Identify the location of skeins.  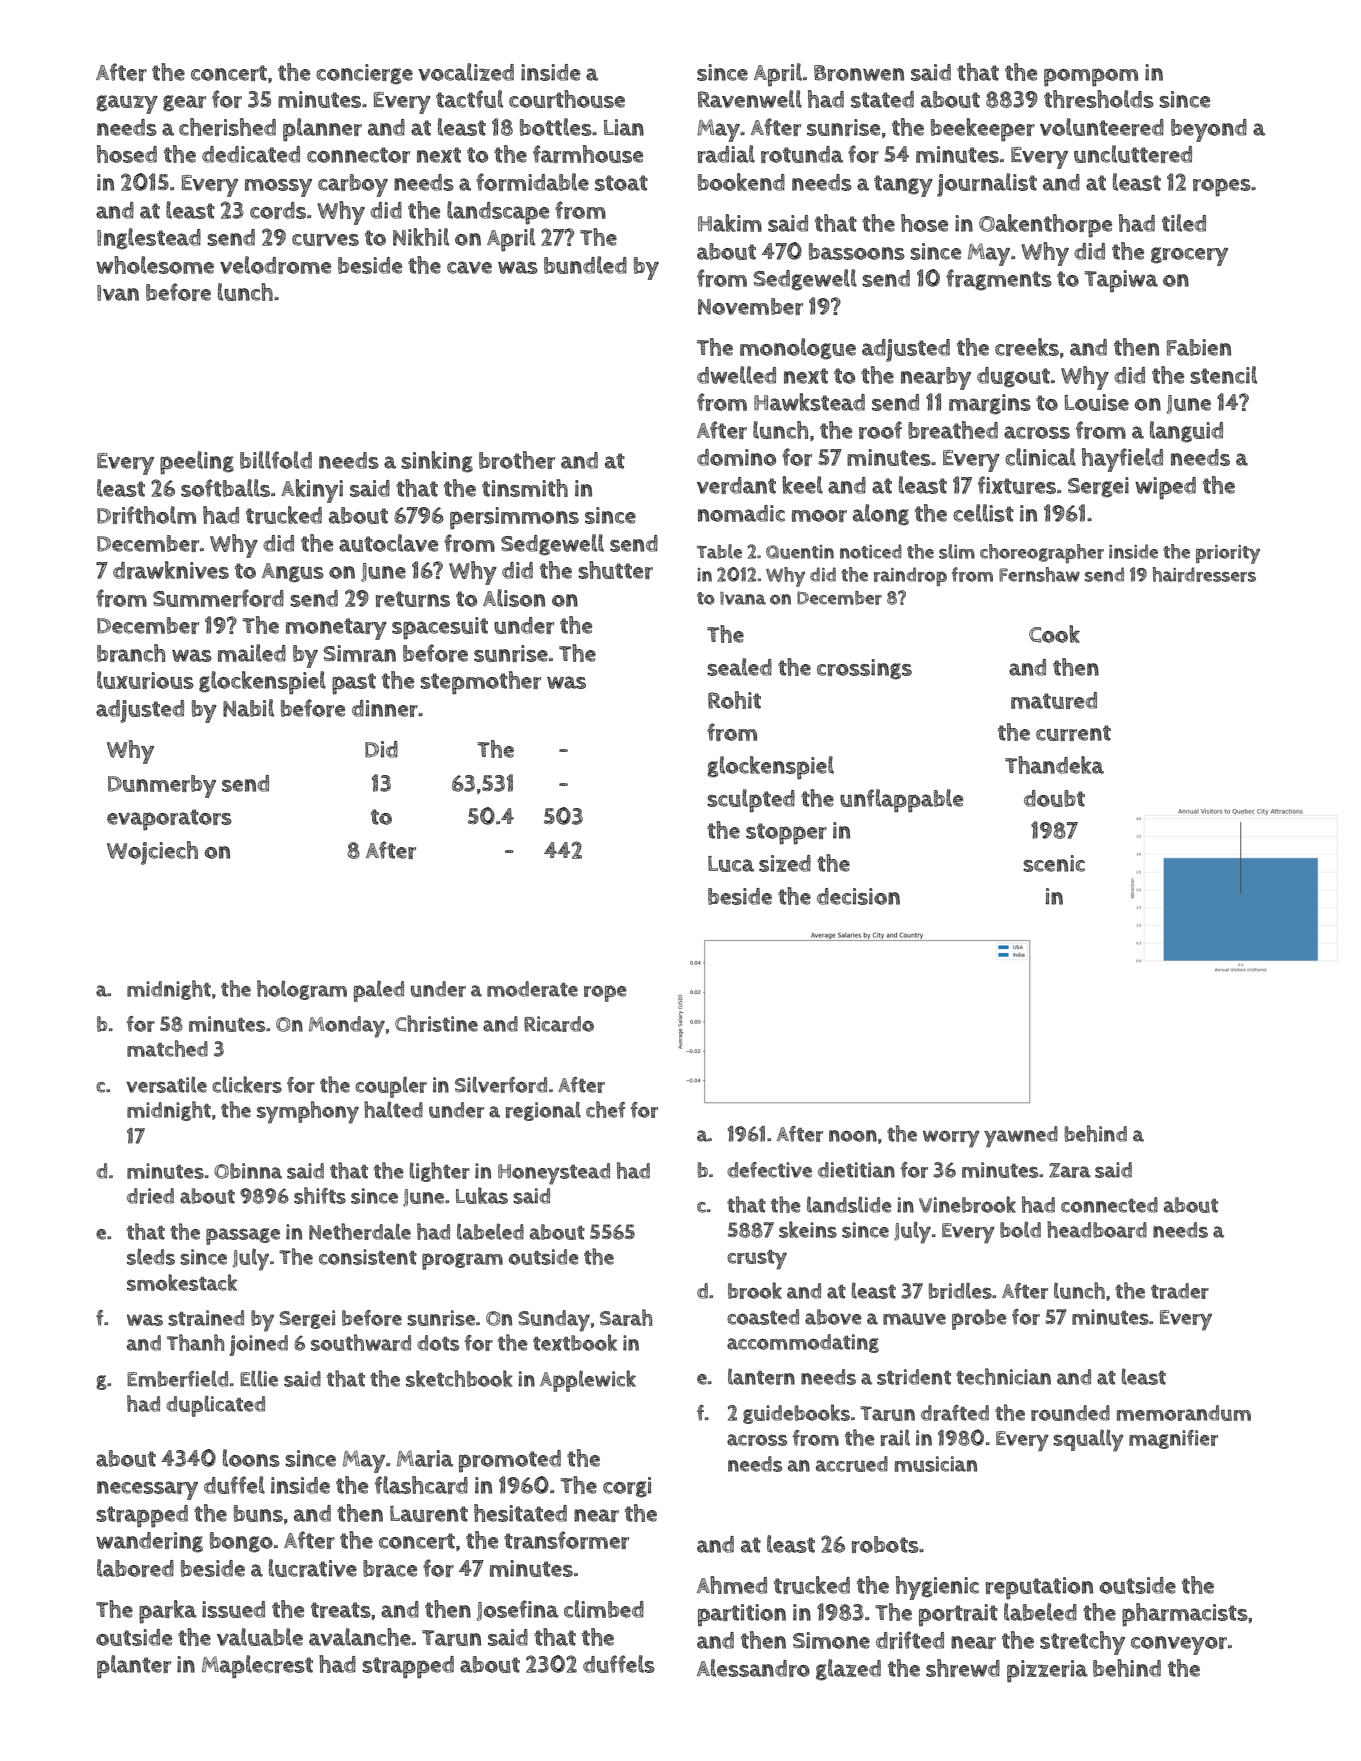
(808, 1229).
